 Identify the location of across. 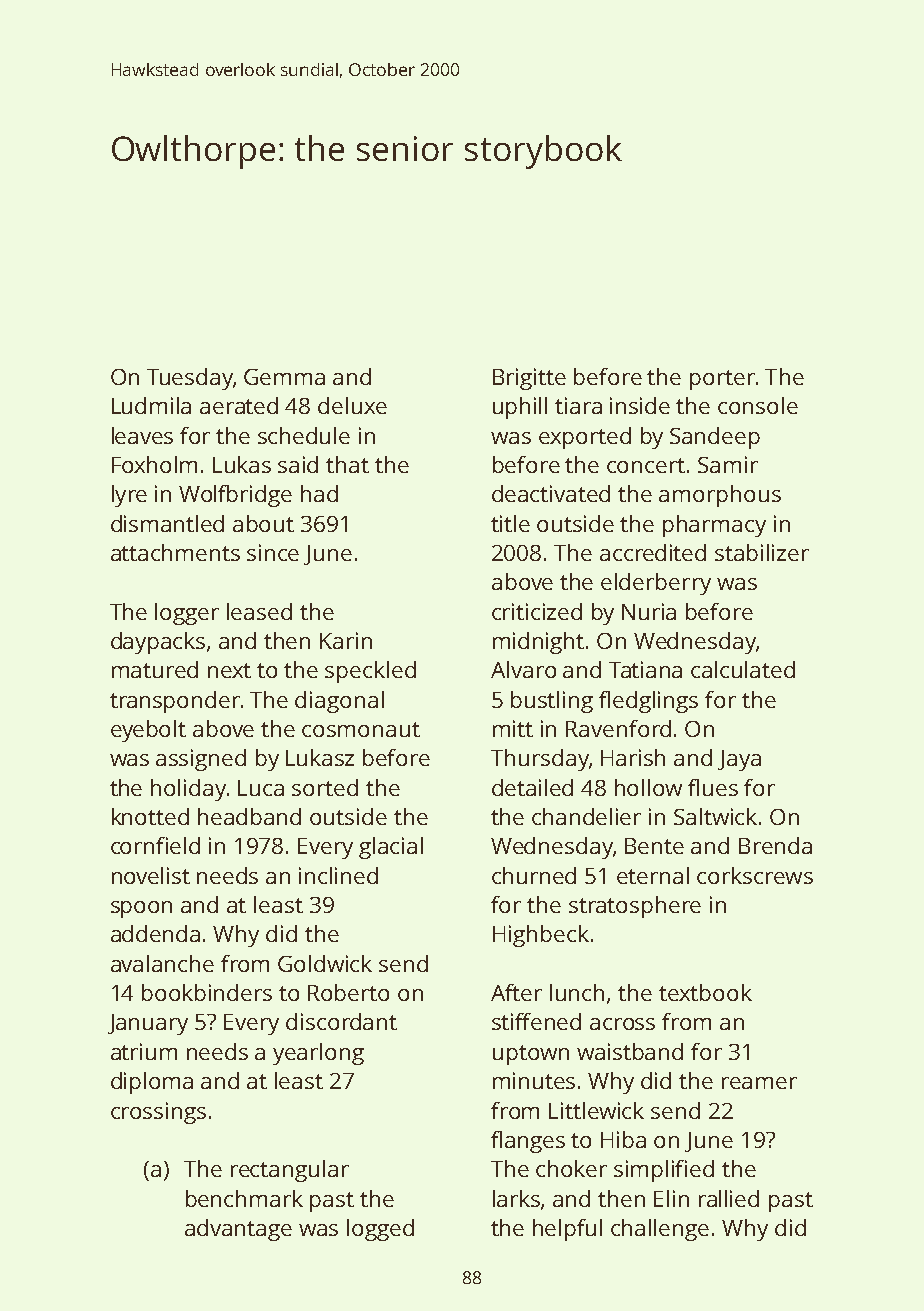
(622, 1024).
